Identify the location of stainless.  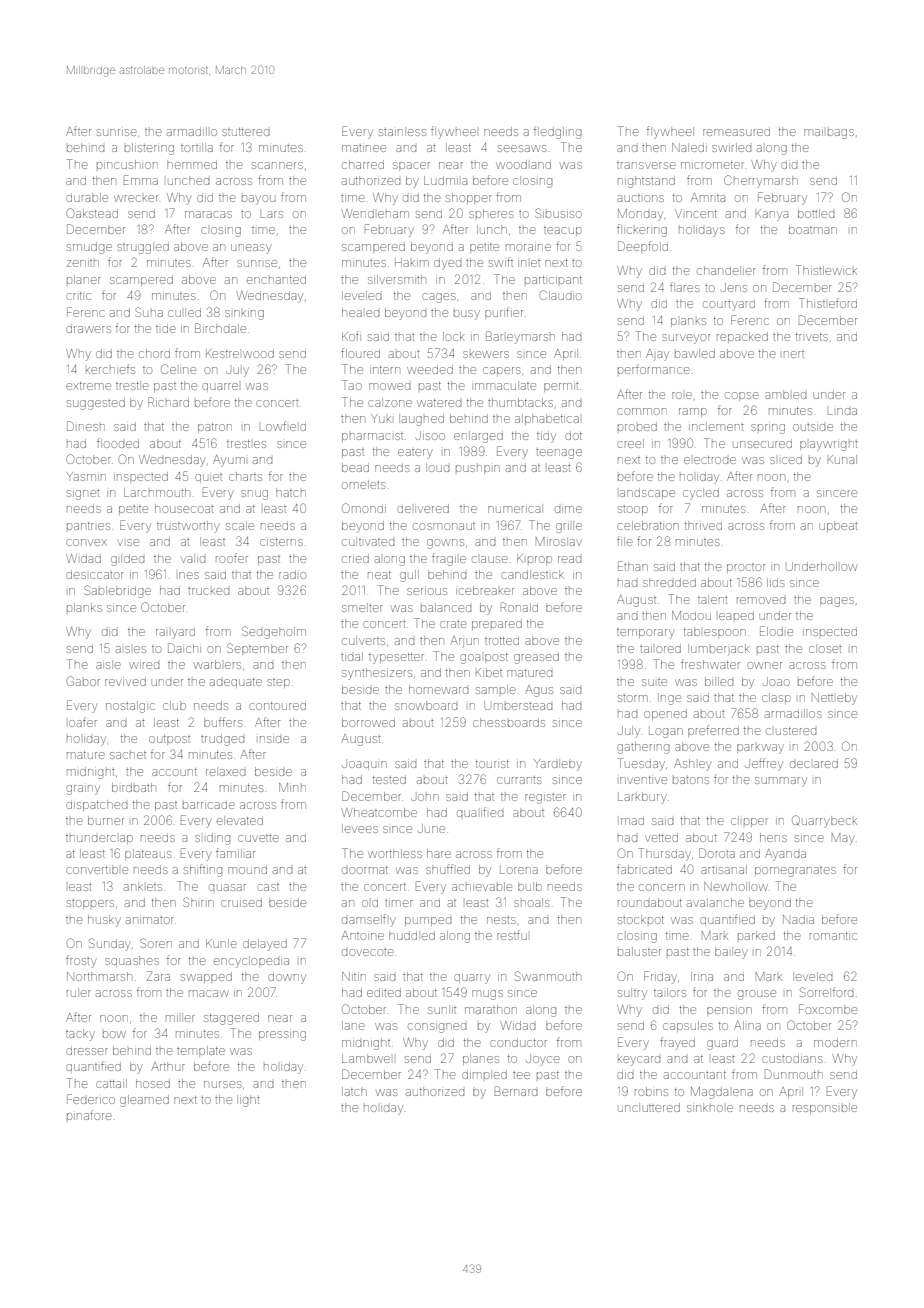
(402, 131).
